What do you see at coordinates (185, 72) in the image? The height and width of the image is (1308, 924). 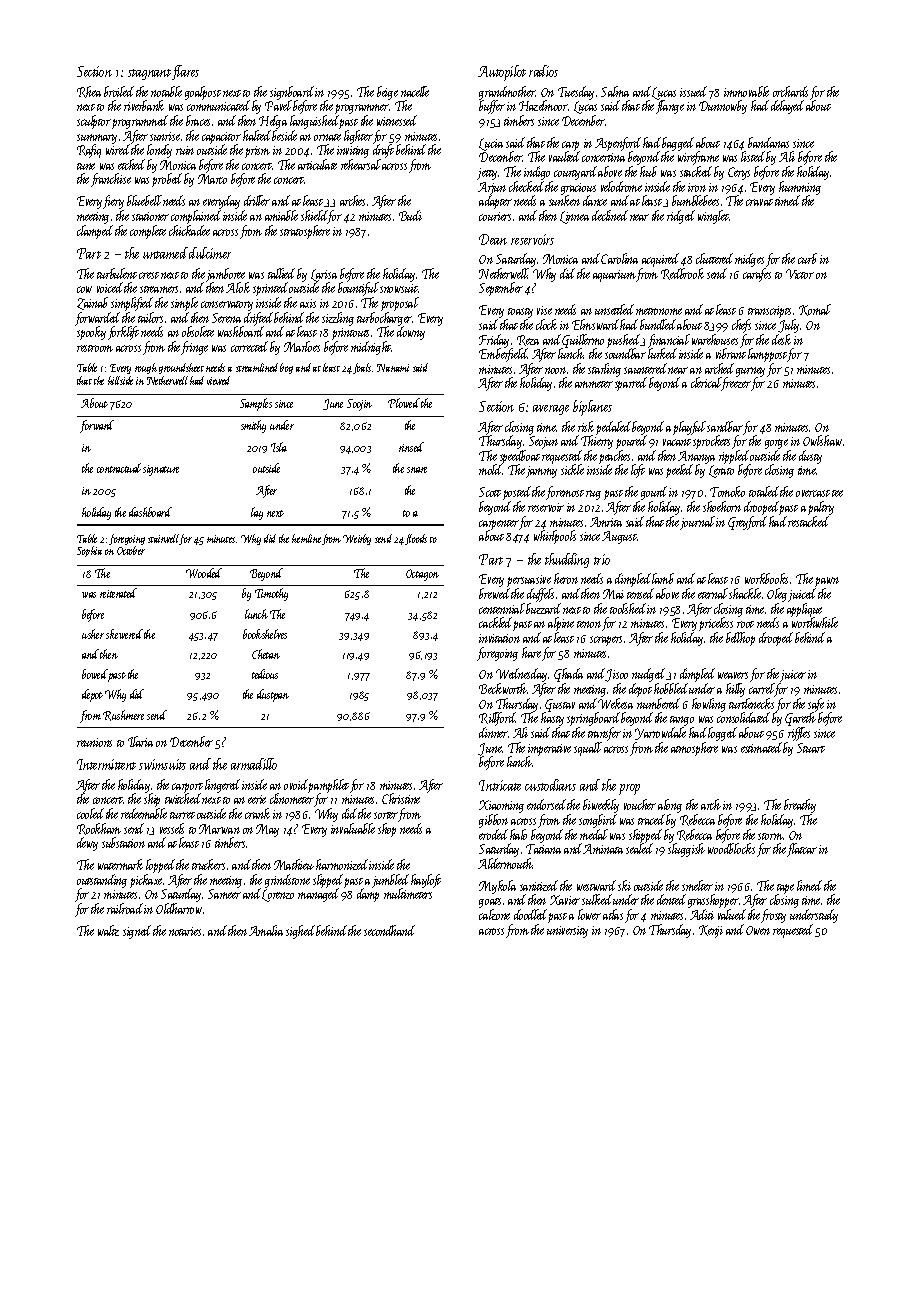 I see `flares` at bounding box center [185, 72].
